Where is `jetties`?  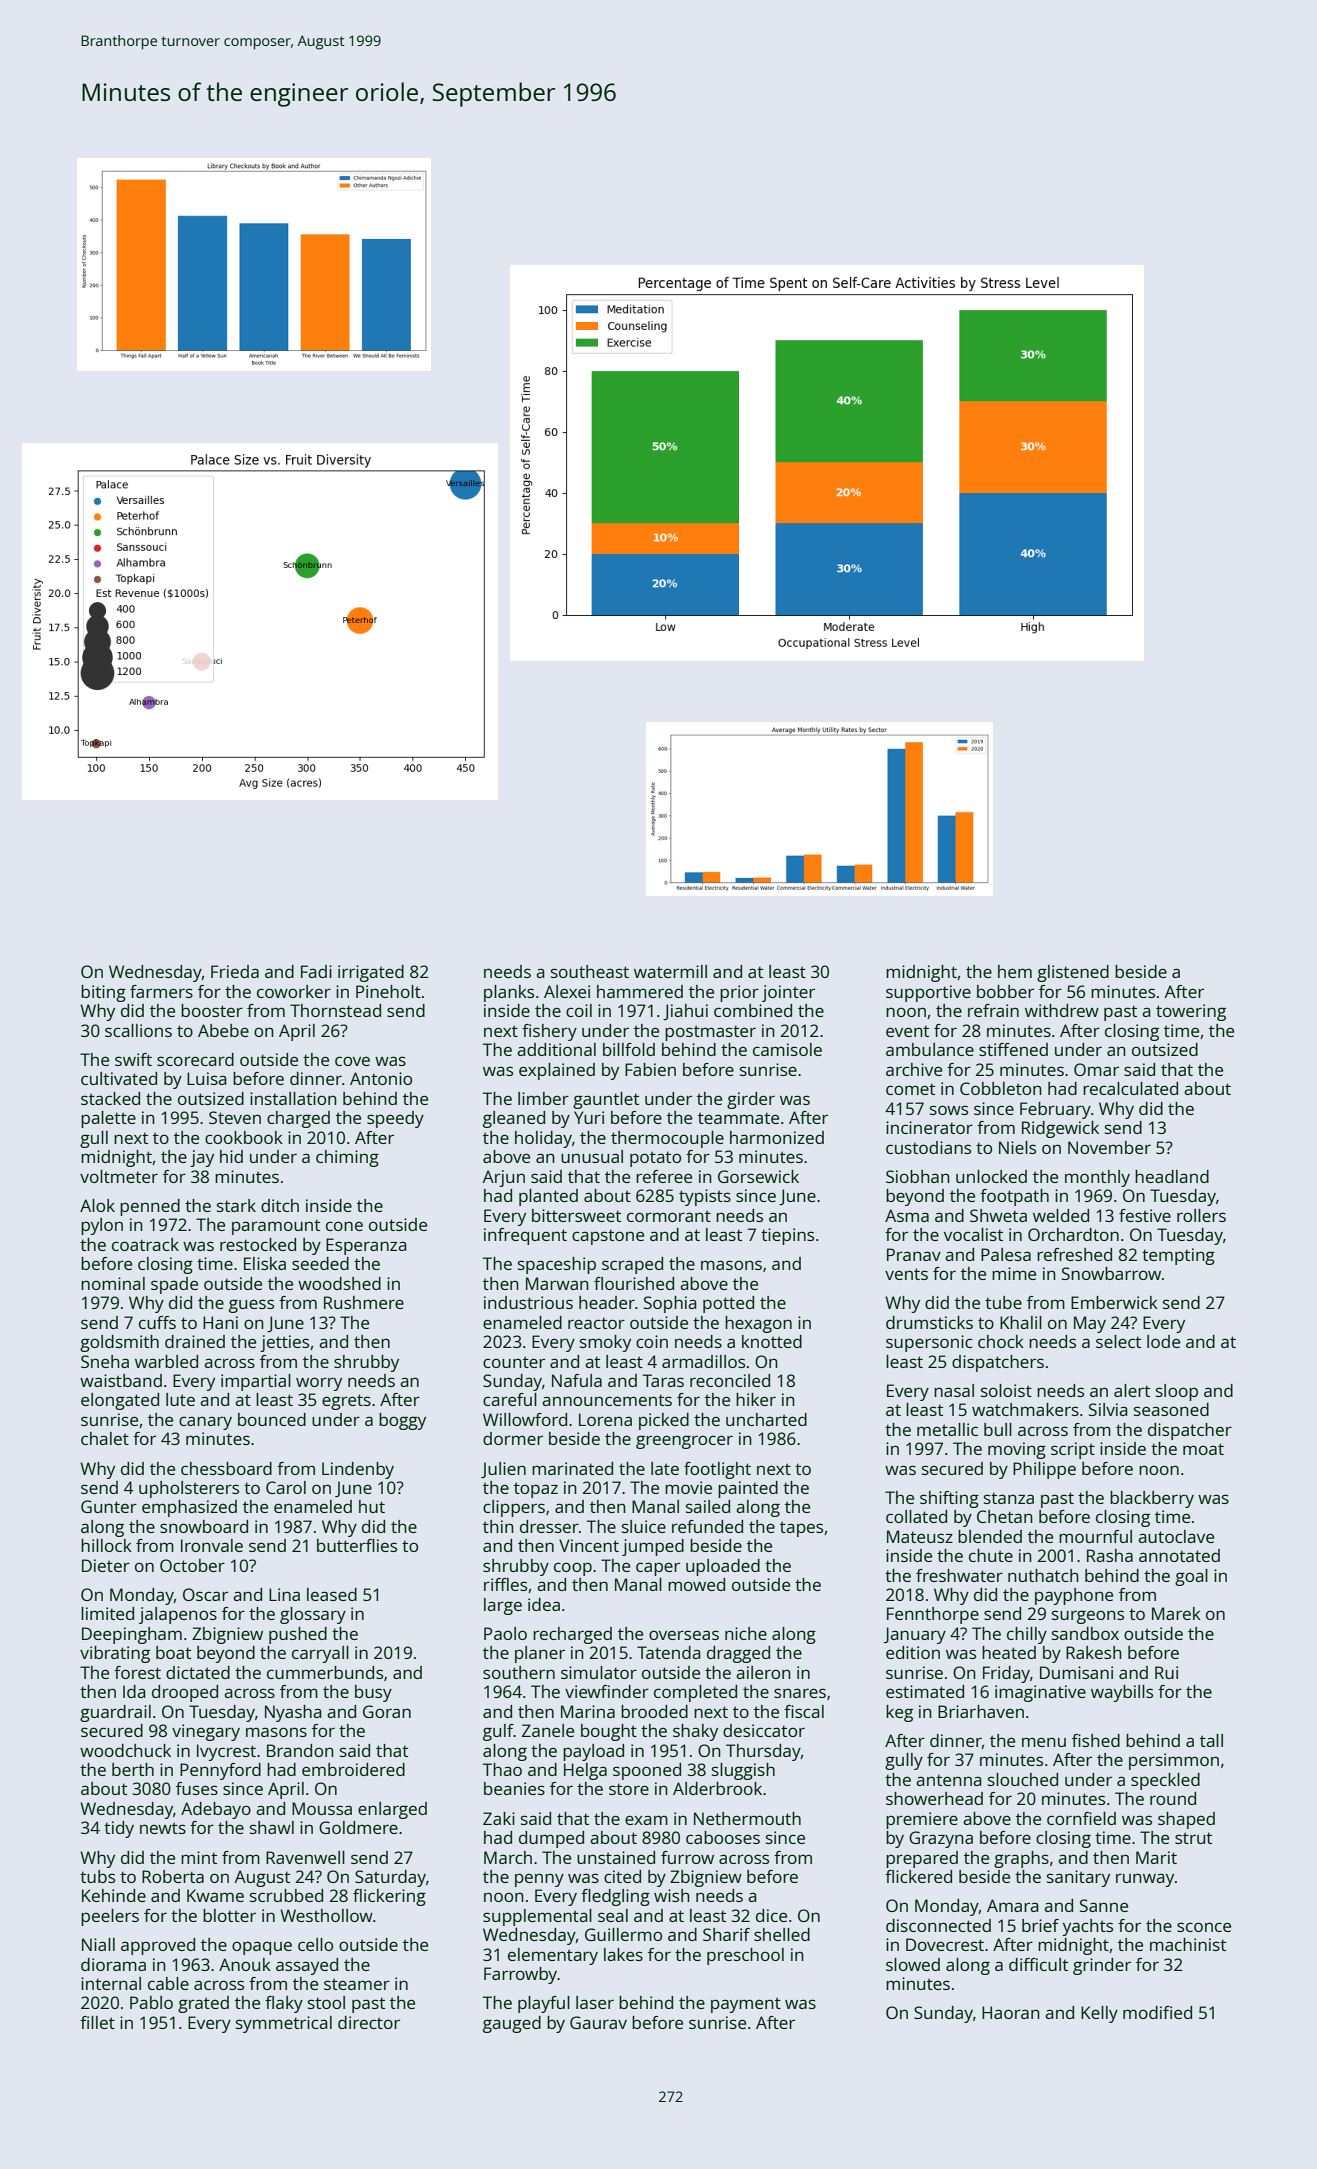 jetties is located at coordinates (284, 1343).
